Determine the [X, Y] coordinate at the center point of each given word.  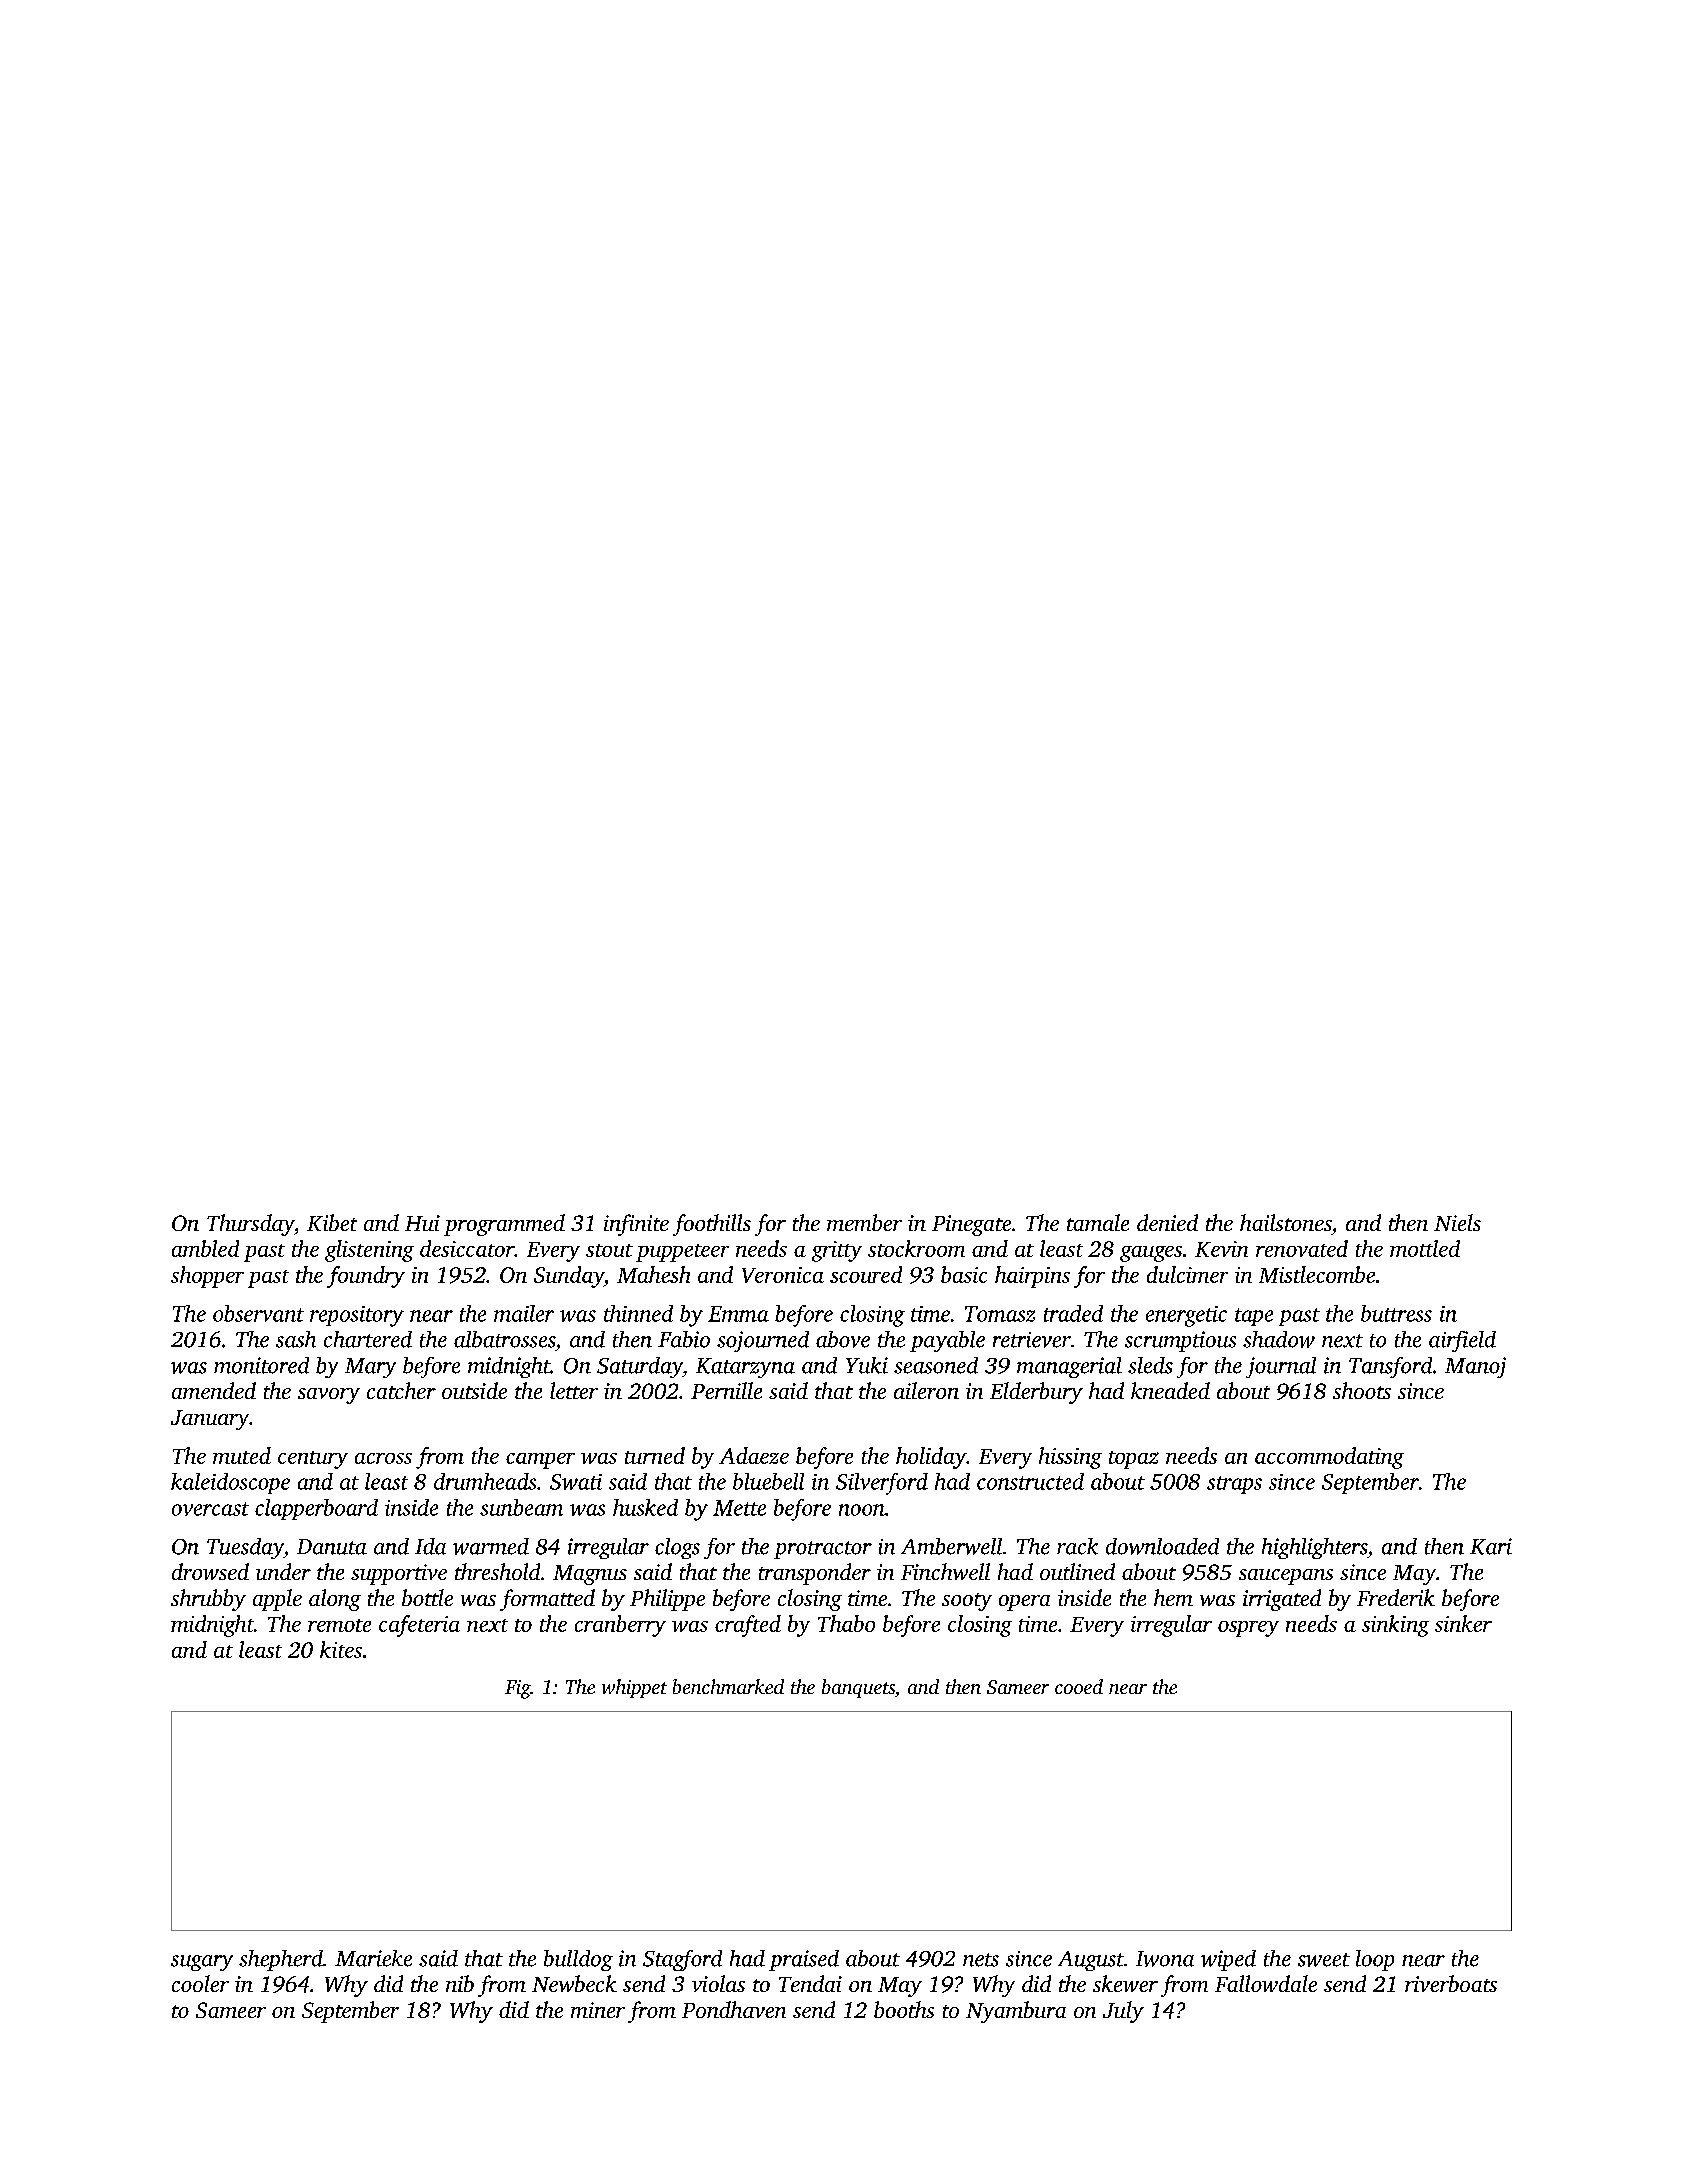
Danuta [332, 1547]
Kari [1491, 1546]
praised [804, 1960]
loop [1375, 1960]
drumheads [485, 1481]
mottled [1425, 1248]
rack [1077, 1546]
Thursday [250, 1225]
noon [862, 1510]
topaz [1134, 1460]
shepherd [281, 1960]
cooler [200, 1983]
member [864, 1222]
